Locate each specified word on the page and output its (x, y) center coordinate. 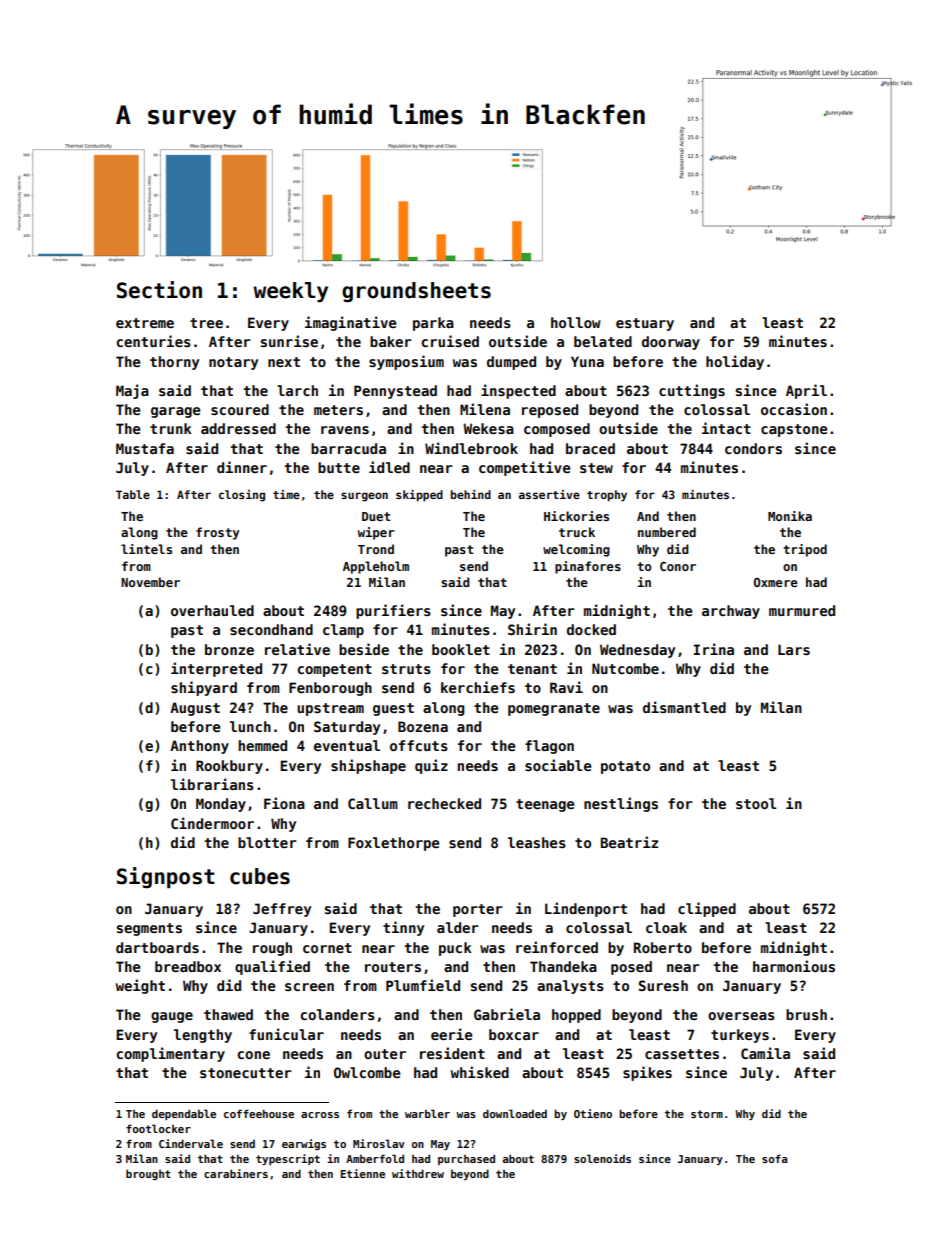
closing (242, 496)
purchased (466, 1159)
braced (590, 448)
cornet (327, 948)
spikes (647, 1073)
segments (149, 929)
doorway (671, 343)
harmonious (794, 966)
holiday (735, 362)
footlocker (158, 1128)
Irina (713, 649)
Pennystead (395, 392)
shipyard (204, 688)
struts (406, 669)
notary (233, 363)
